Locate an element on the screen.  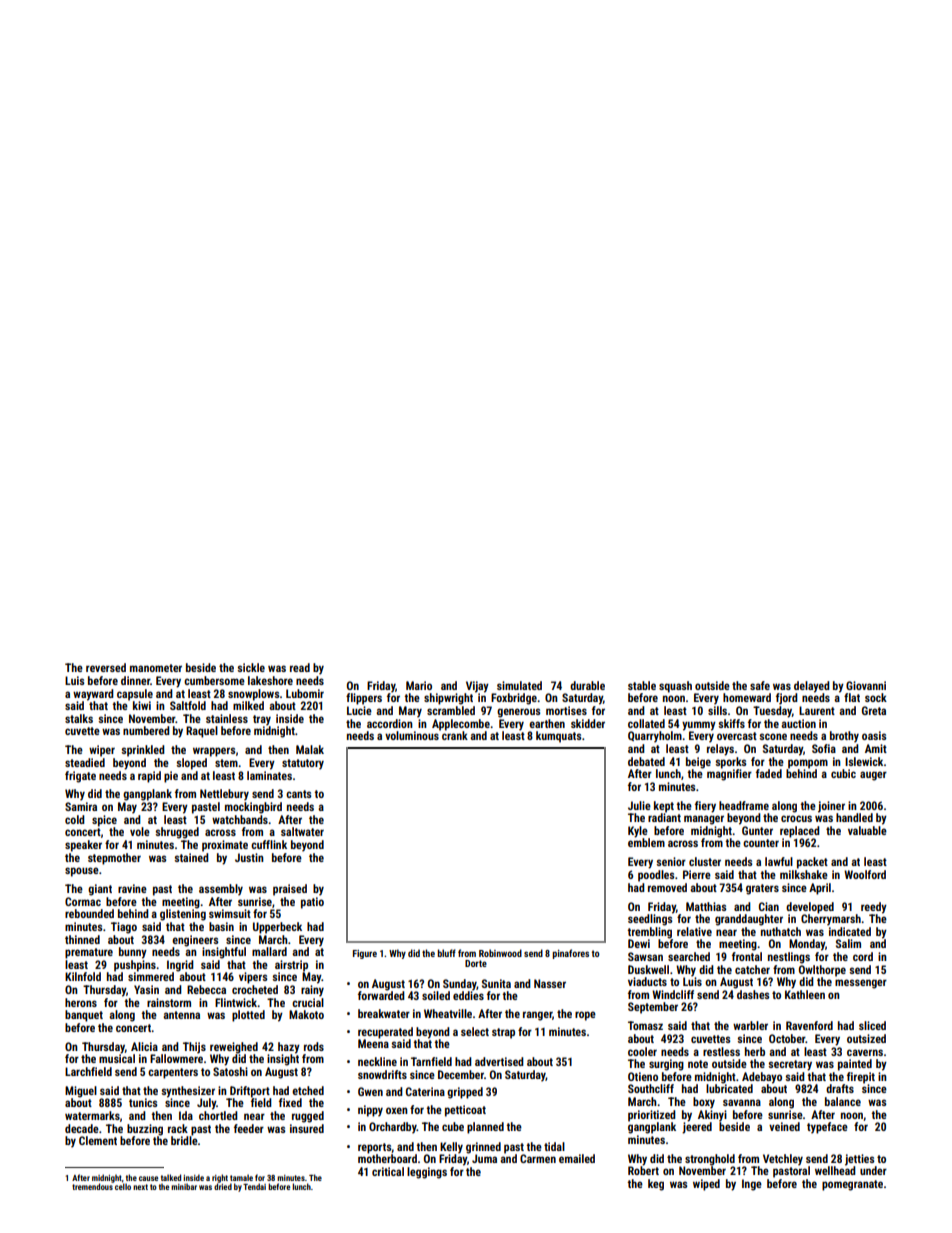
voluminous is located at coordinates (412, 735).
